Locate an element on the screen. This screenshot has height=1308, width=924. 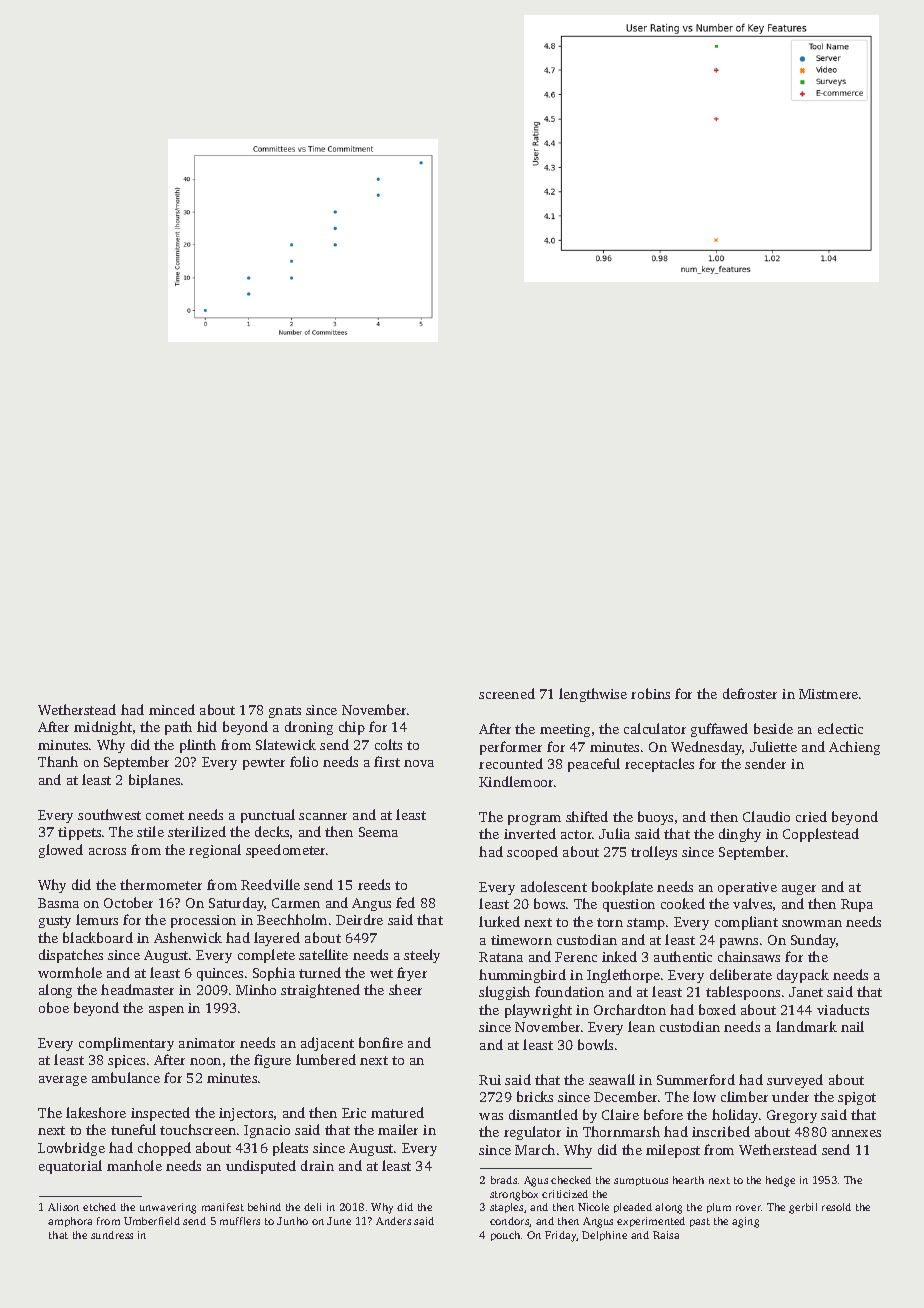
bows is located at coordinates (549, 903).
